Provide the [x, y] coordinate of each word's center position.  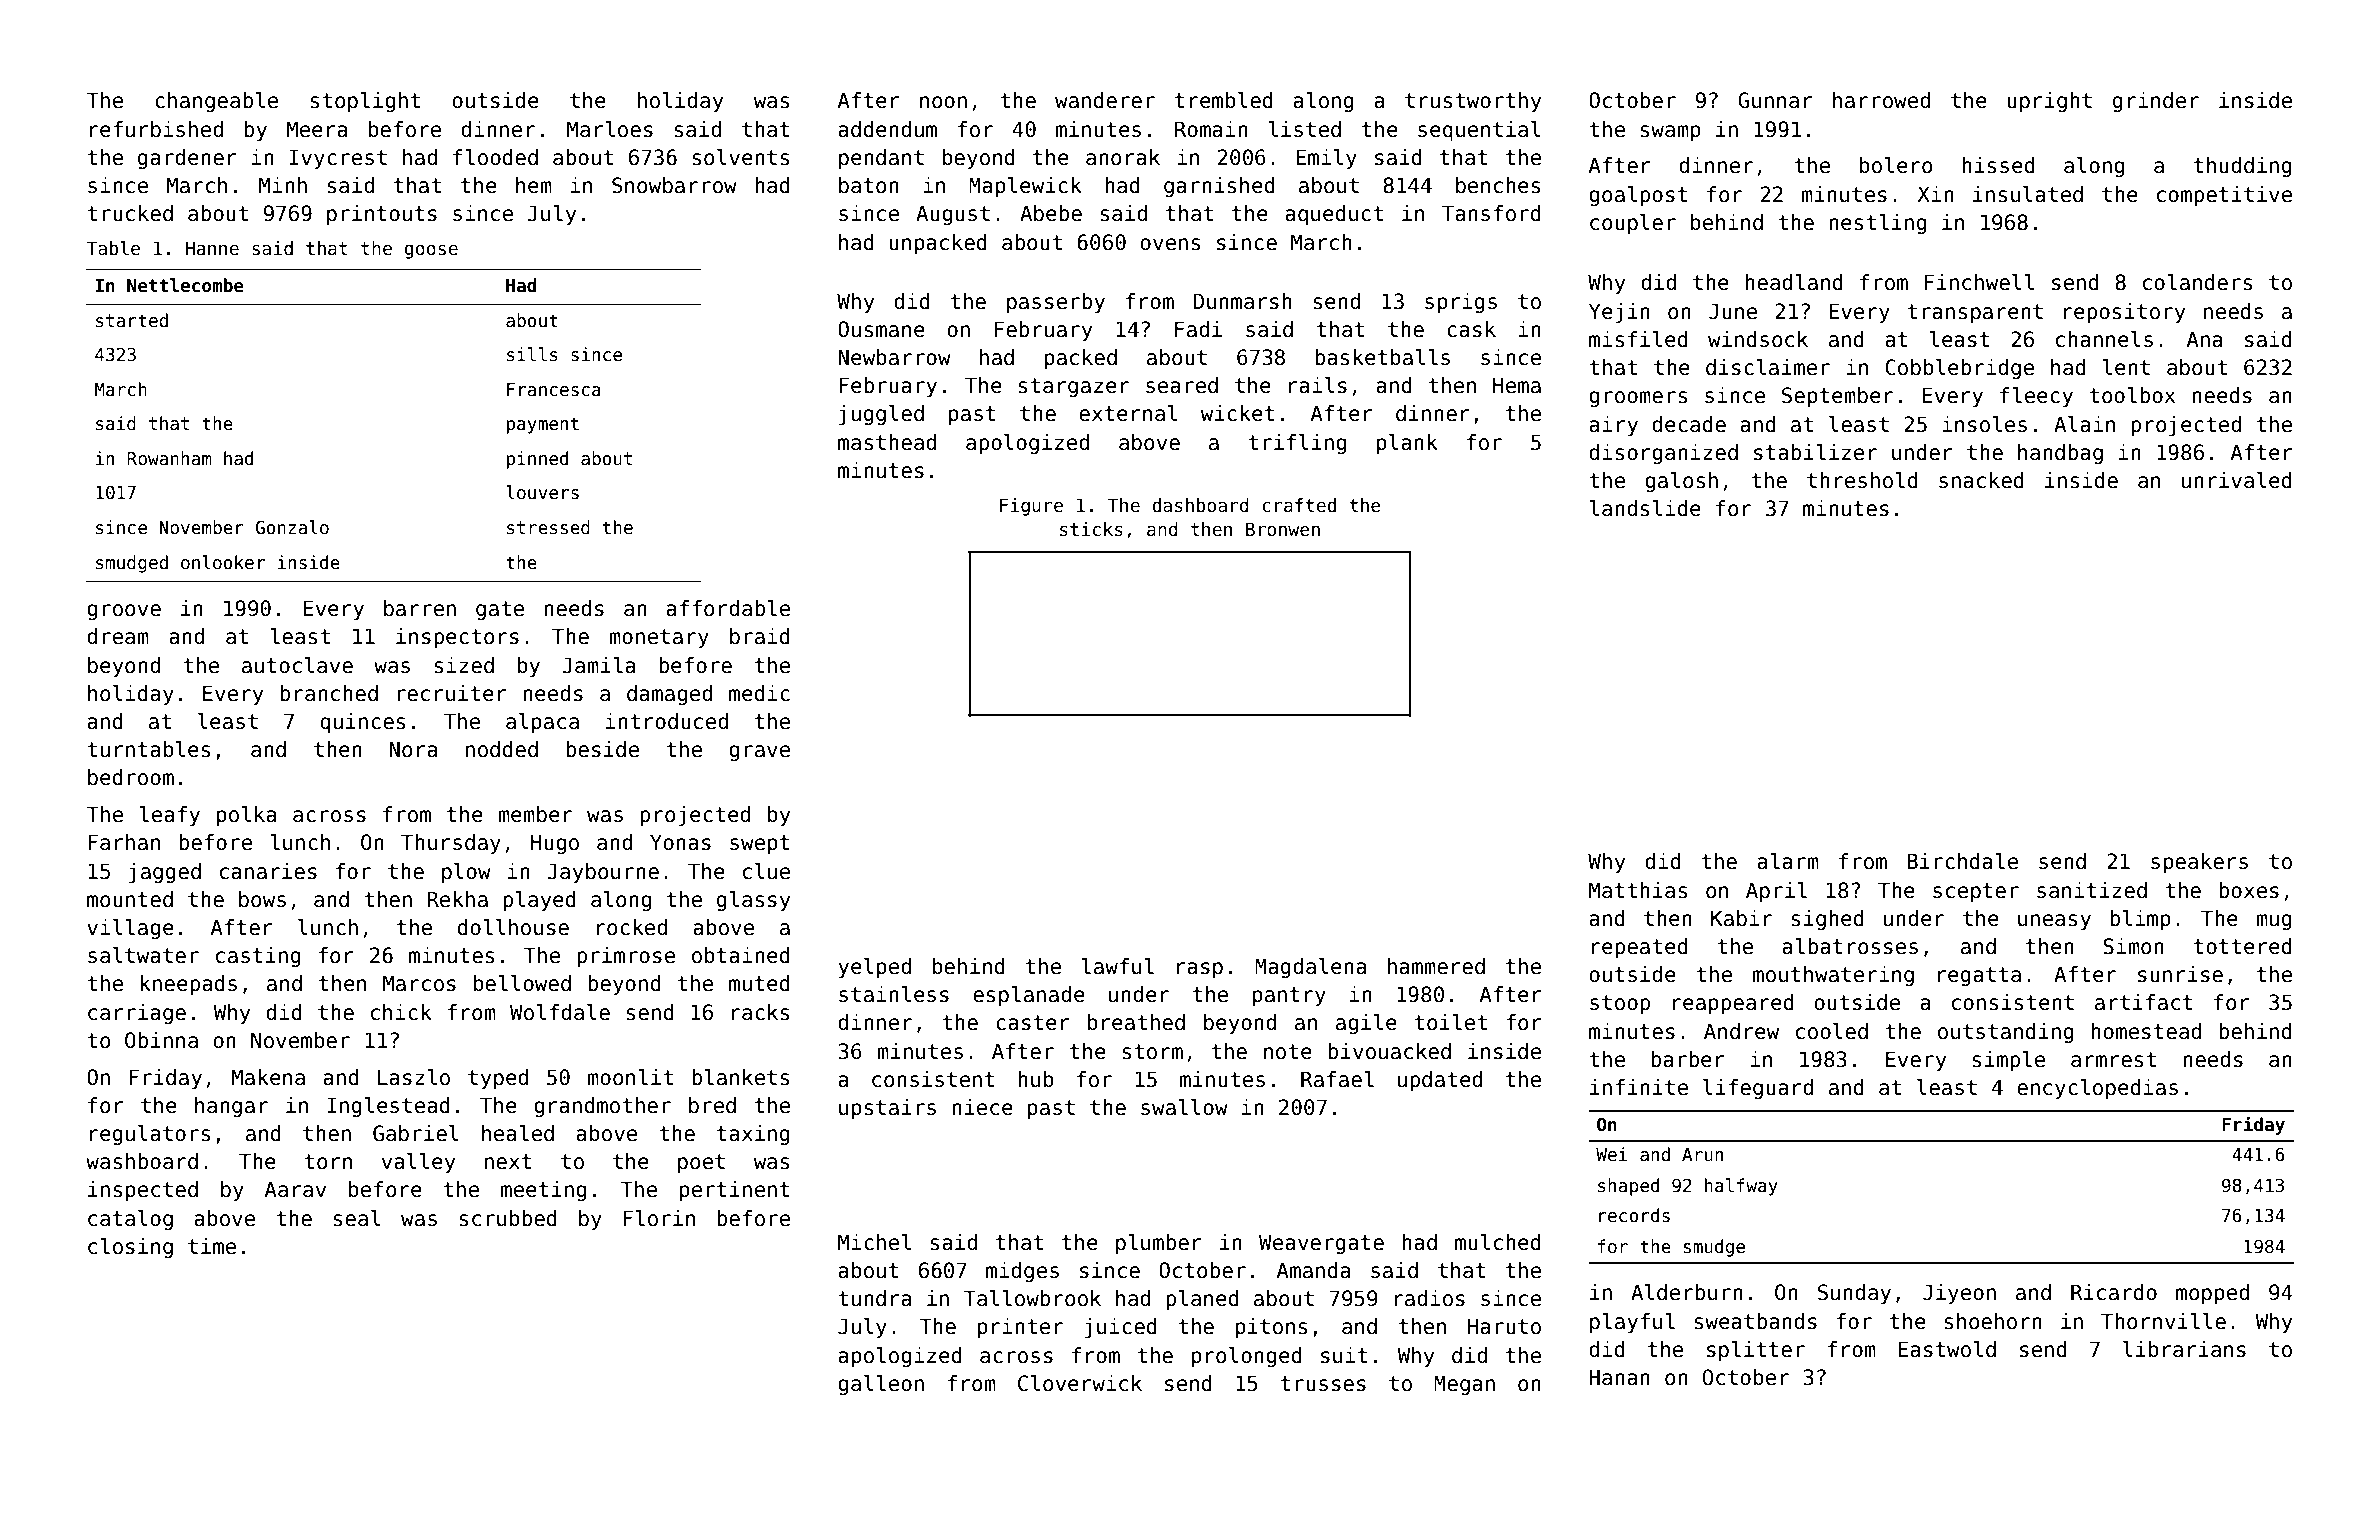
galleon [881, 1385]
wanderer [1105, 100]
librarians [2184, 1349]
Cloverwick [1080, 1383]
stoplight [365, 102]
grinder [2156, 102]
